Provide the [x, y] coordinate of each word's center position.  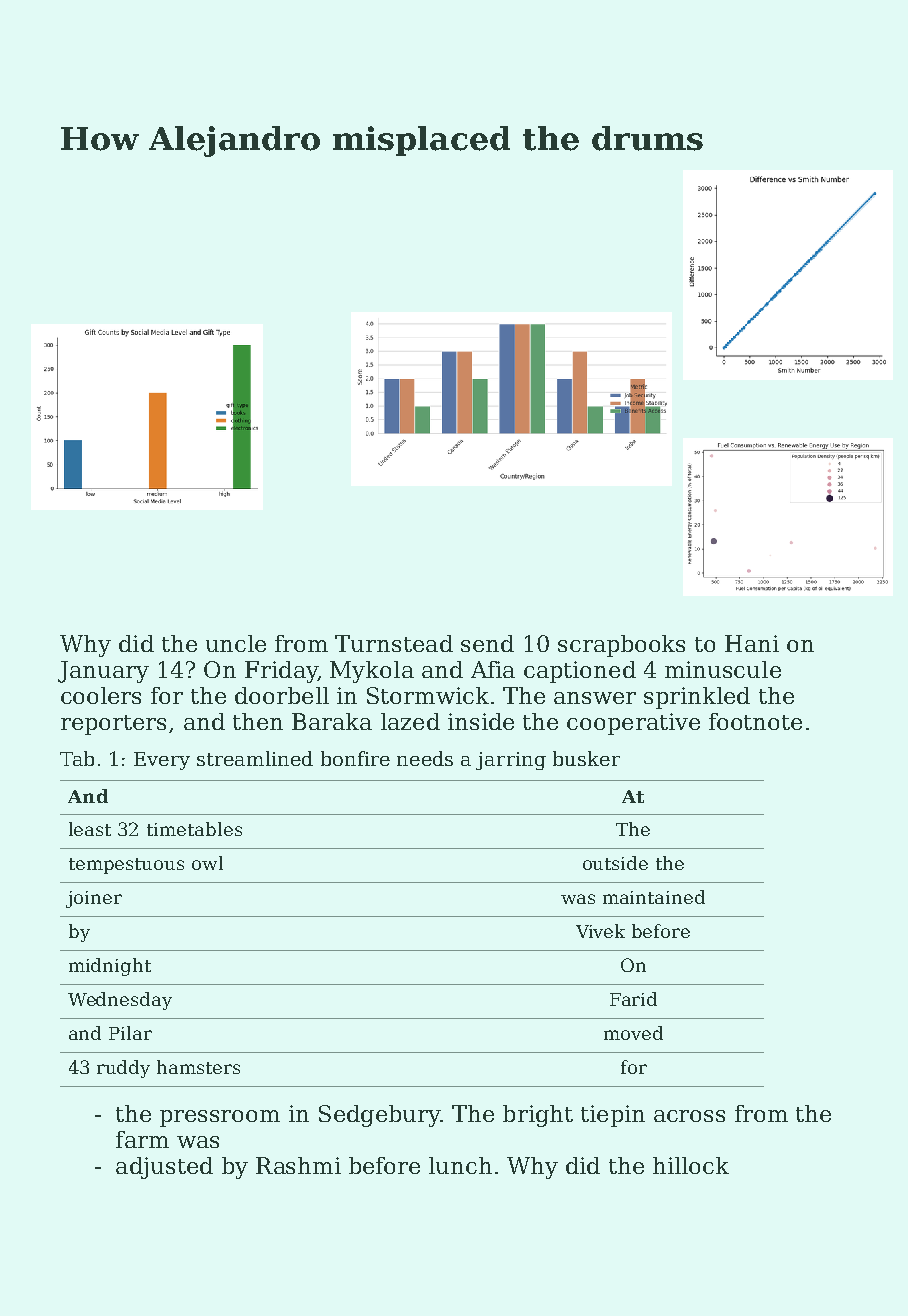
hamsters [198, 1067]
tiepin [613, 1116]
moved [633, 1033]
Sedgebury [379, 1116]
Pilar [130, 1033]
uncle [236, 643]
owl [207, 863]
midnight [110, 967]
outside [615, 863]
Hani [752, 643]
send [487, 643]
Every [162, 761]
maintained [654, 897]
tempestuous [126, 866]
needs [425, 758]
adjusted [164, 1168]
